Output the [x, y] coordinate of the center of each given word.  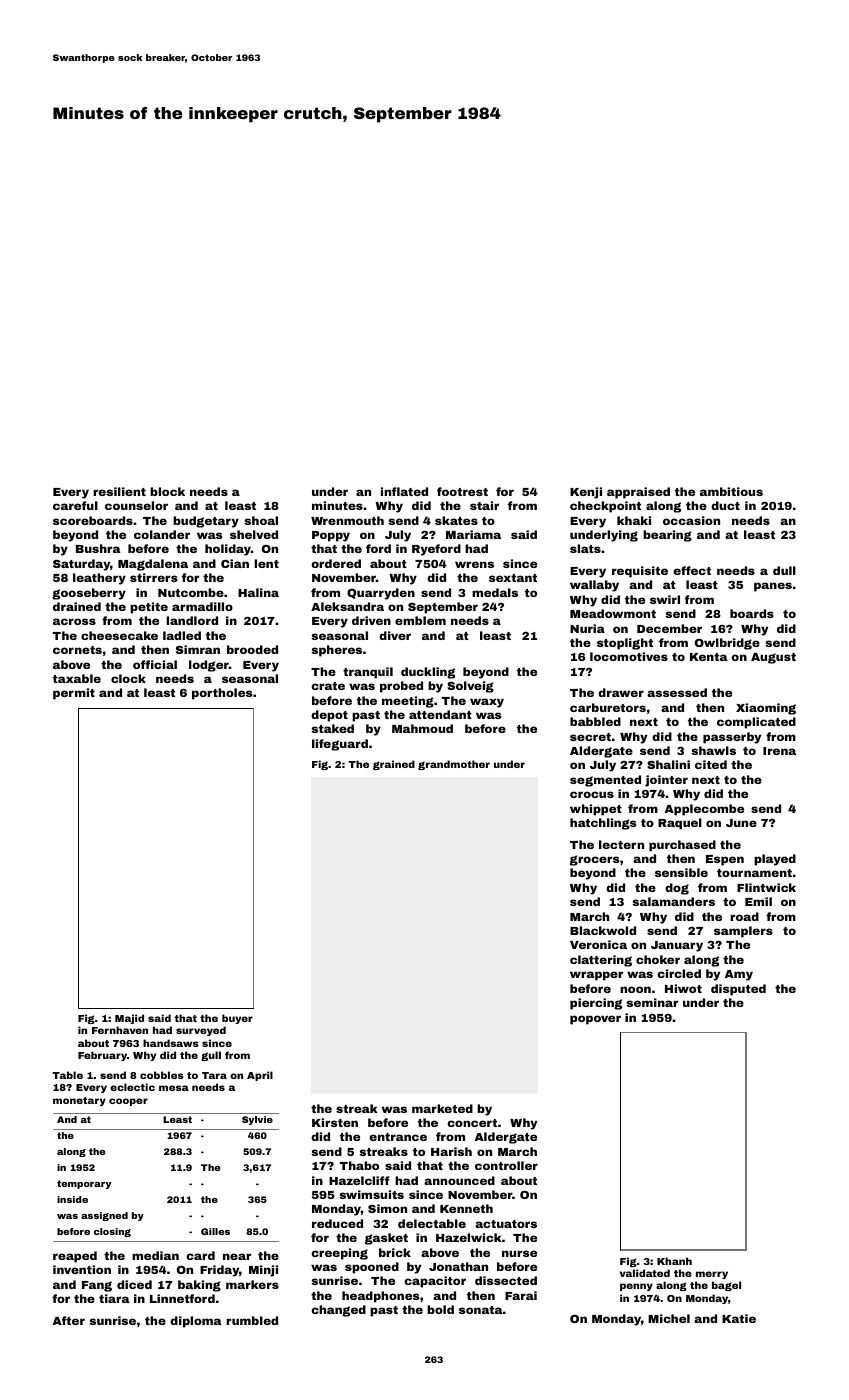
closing [112, 1232]
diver [395, 635]
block [167, 491]
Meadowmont [613, 613]
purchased [682, 846]
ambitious [731, 491]
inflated [404, 491]
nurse [519, 1253]
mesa [174, 1088]
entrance [398, 1137]
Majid [129, 1019]
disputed [738, 990]
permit [74, 694]
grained [394, 765]
